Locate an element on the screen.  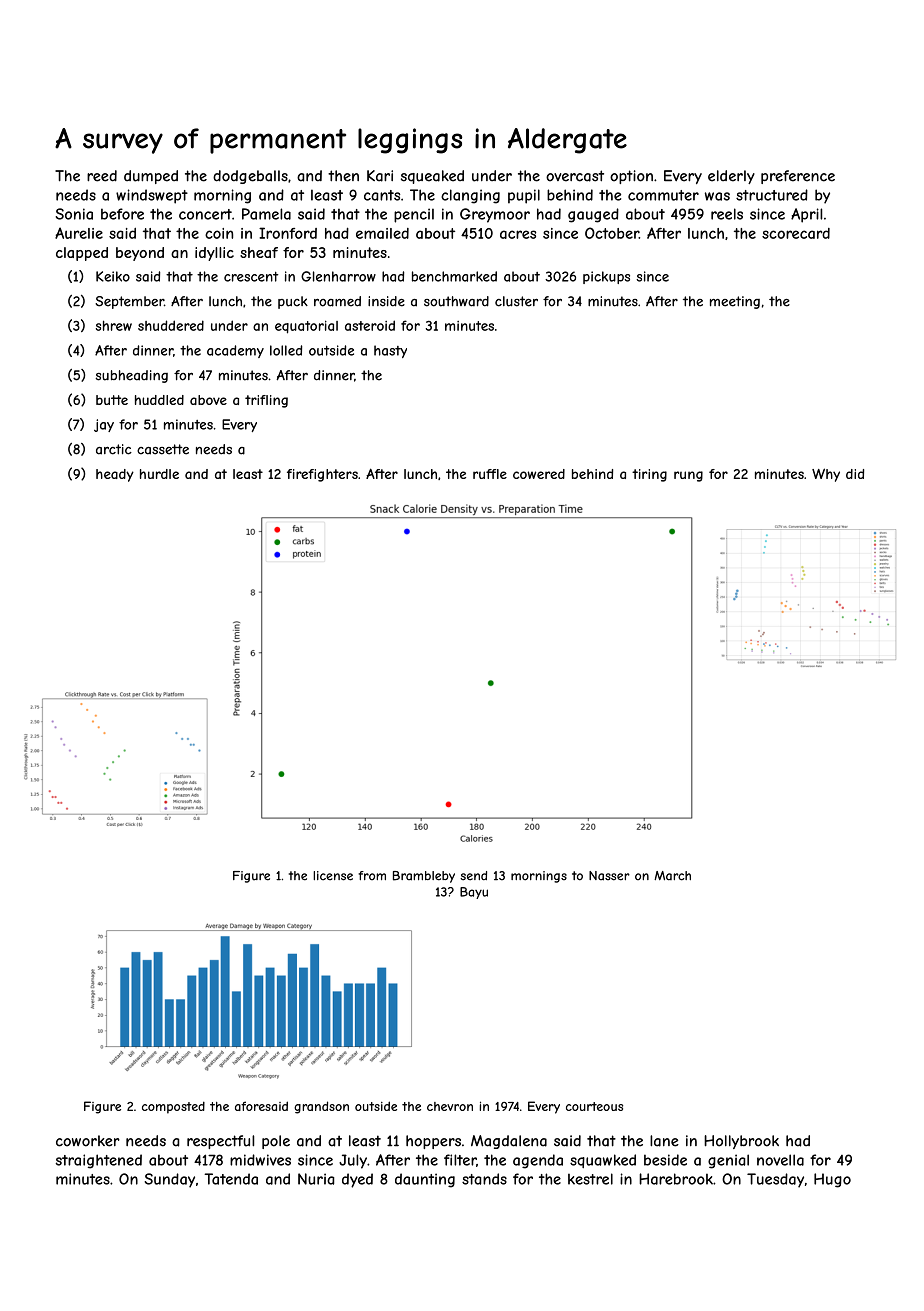
Hollybrook is located at coordinates (741, 1142).
